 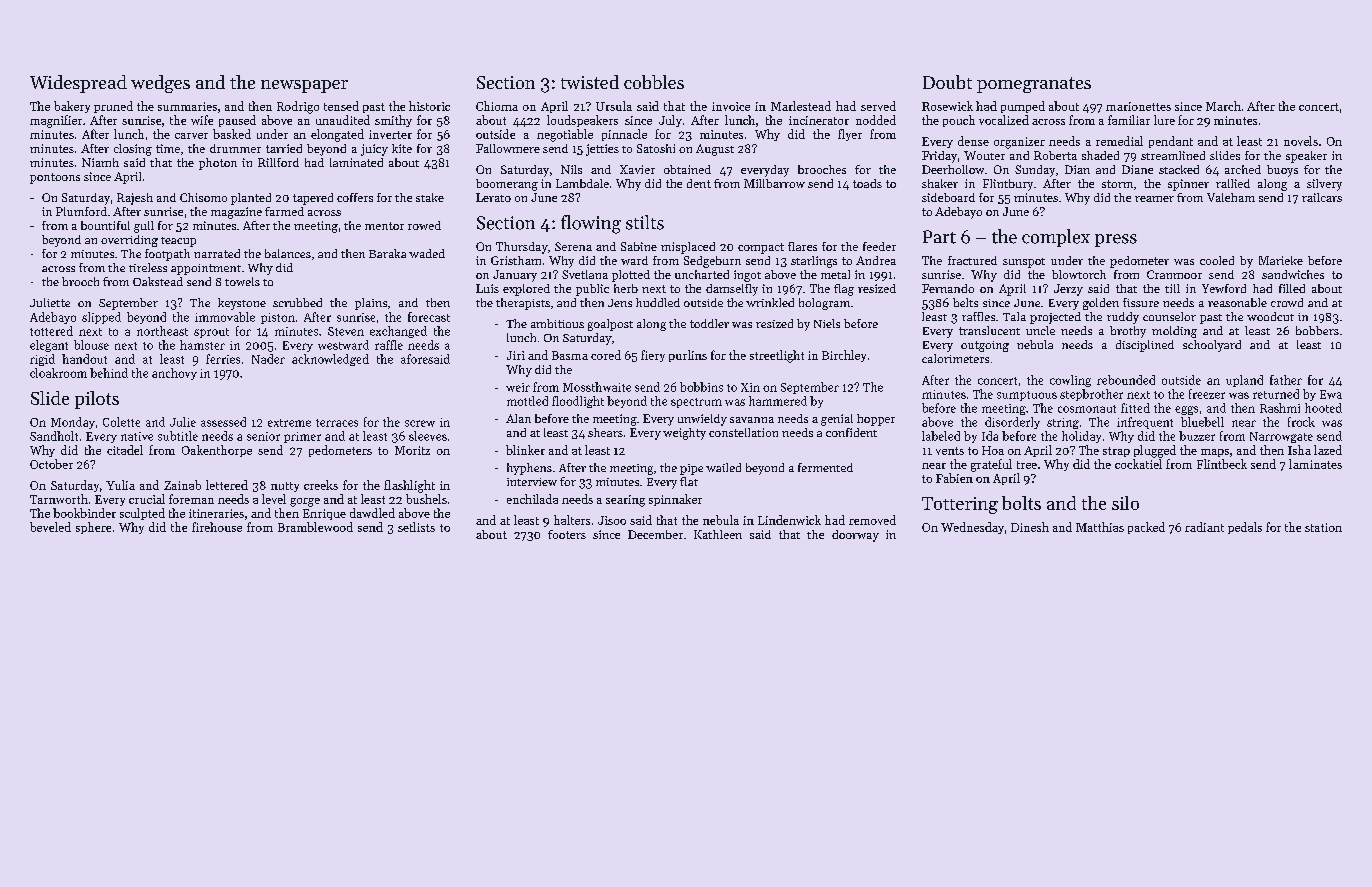 What do you see at coordinates (526, 290) in the screenshot?
I see `explored` at bounding box center [526, 290].
